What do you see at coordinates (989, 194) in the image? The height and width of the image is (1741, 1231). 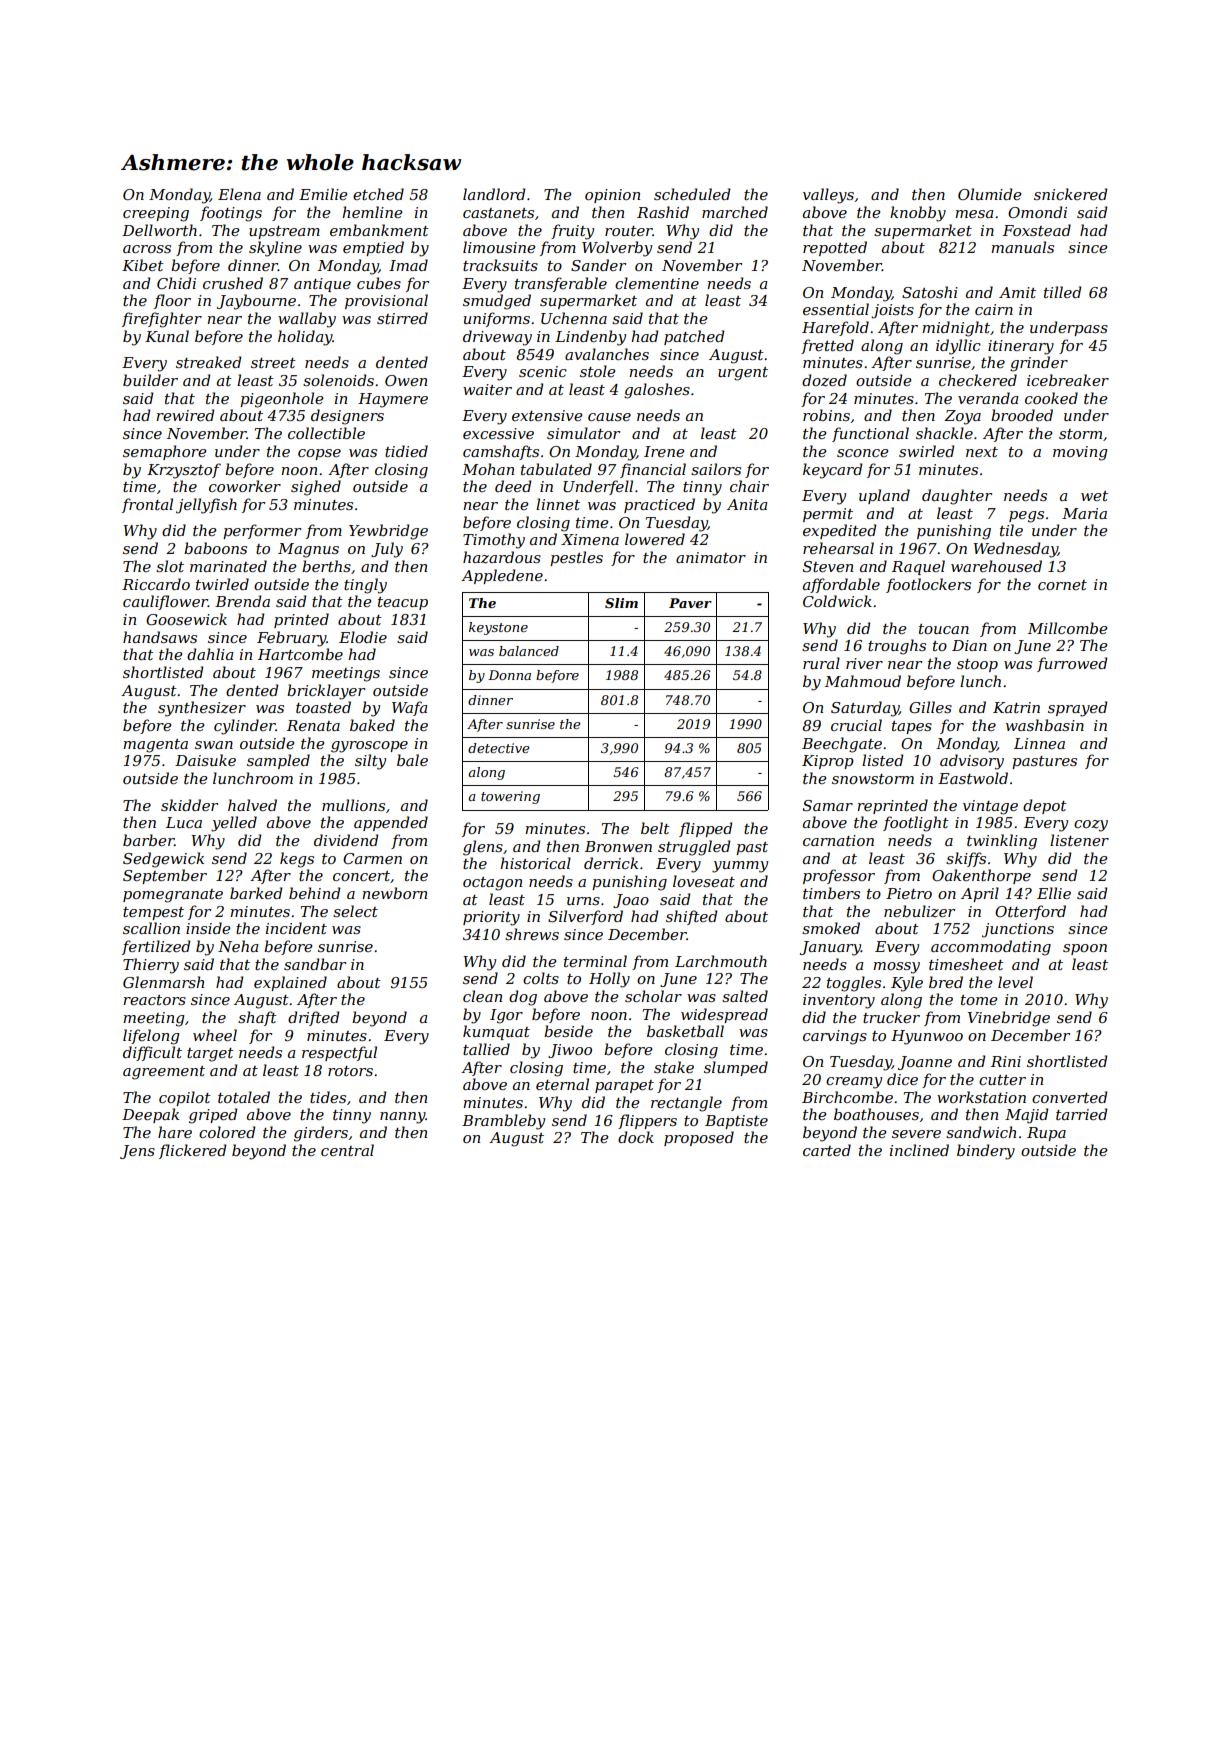 I see `Olumide` at bounding box center [989, 194].
